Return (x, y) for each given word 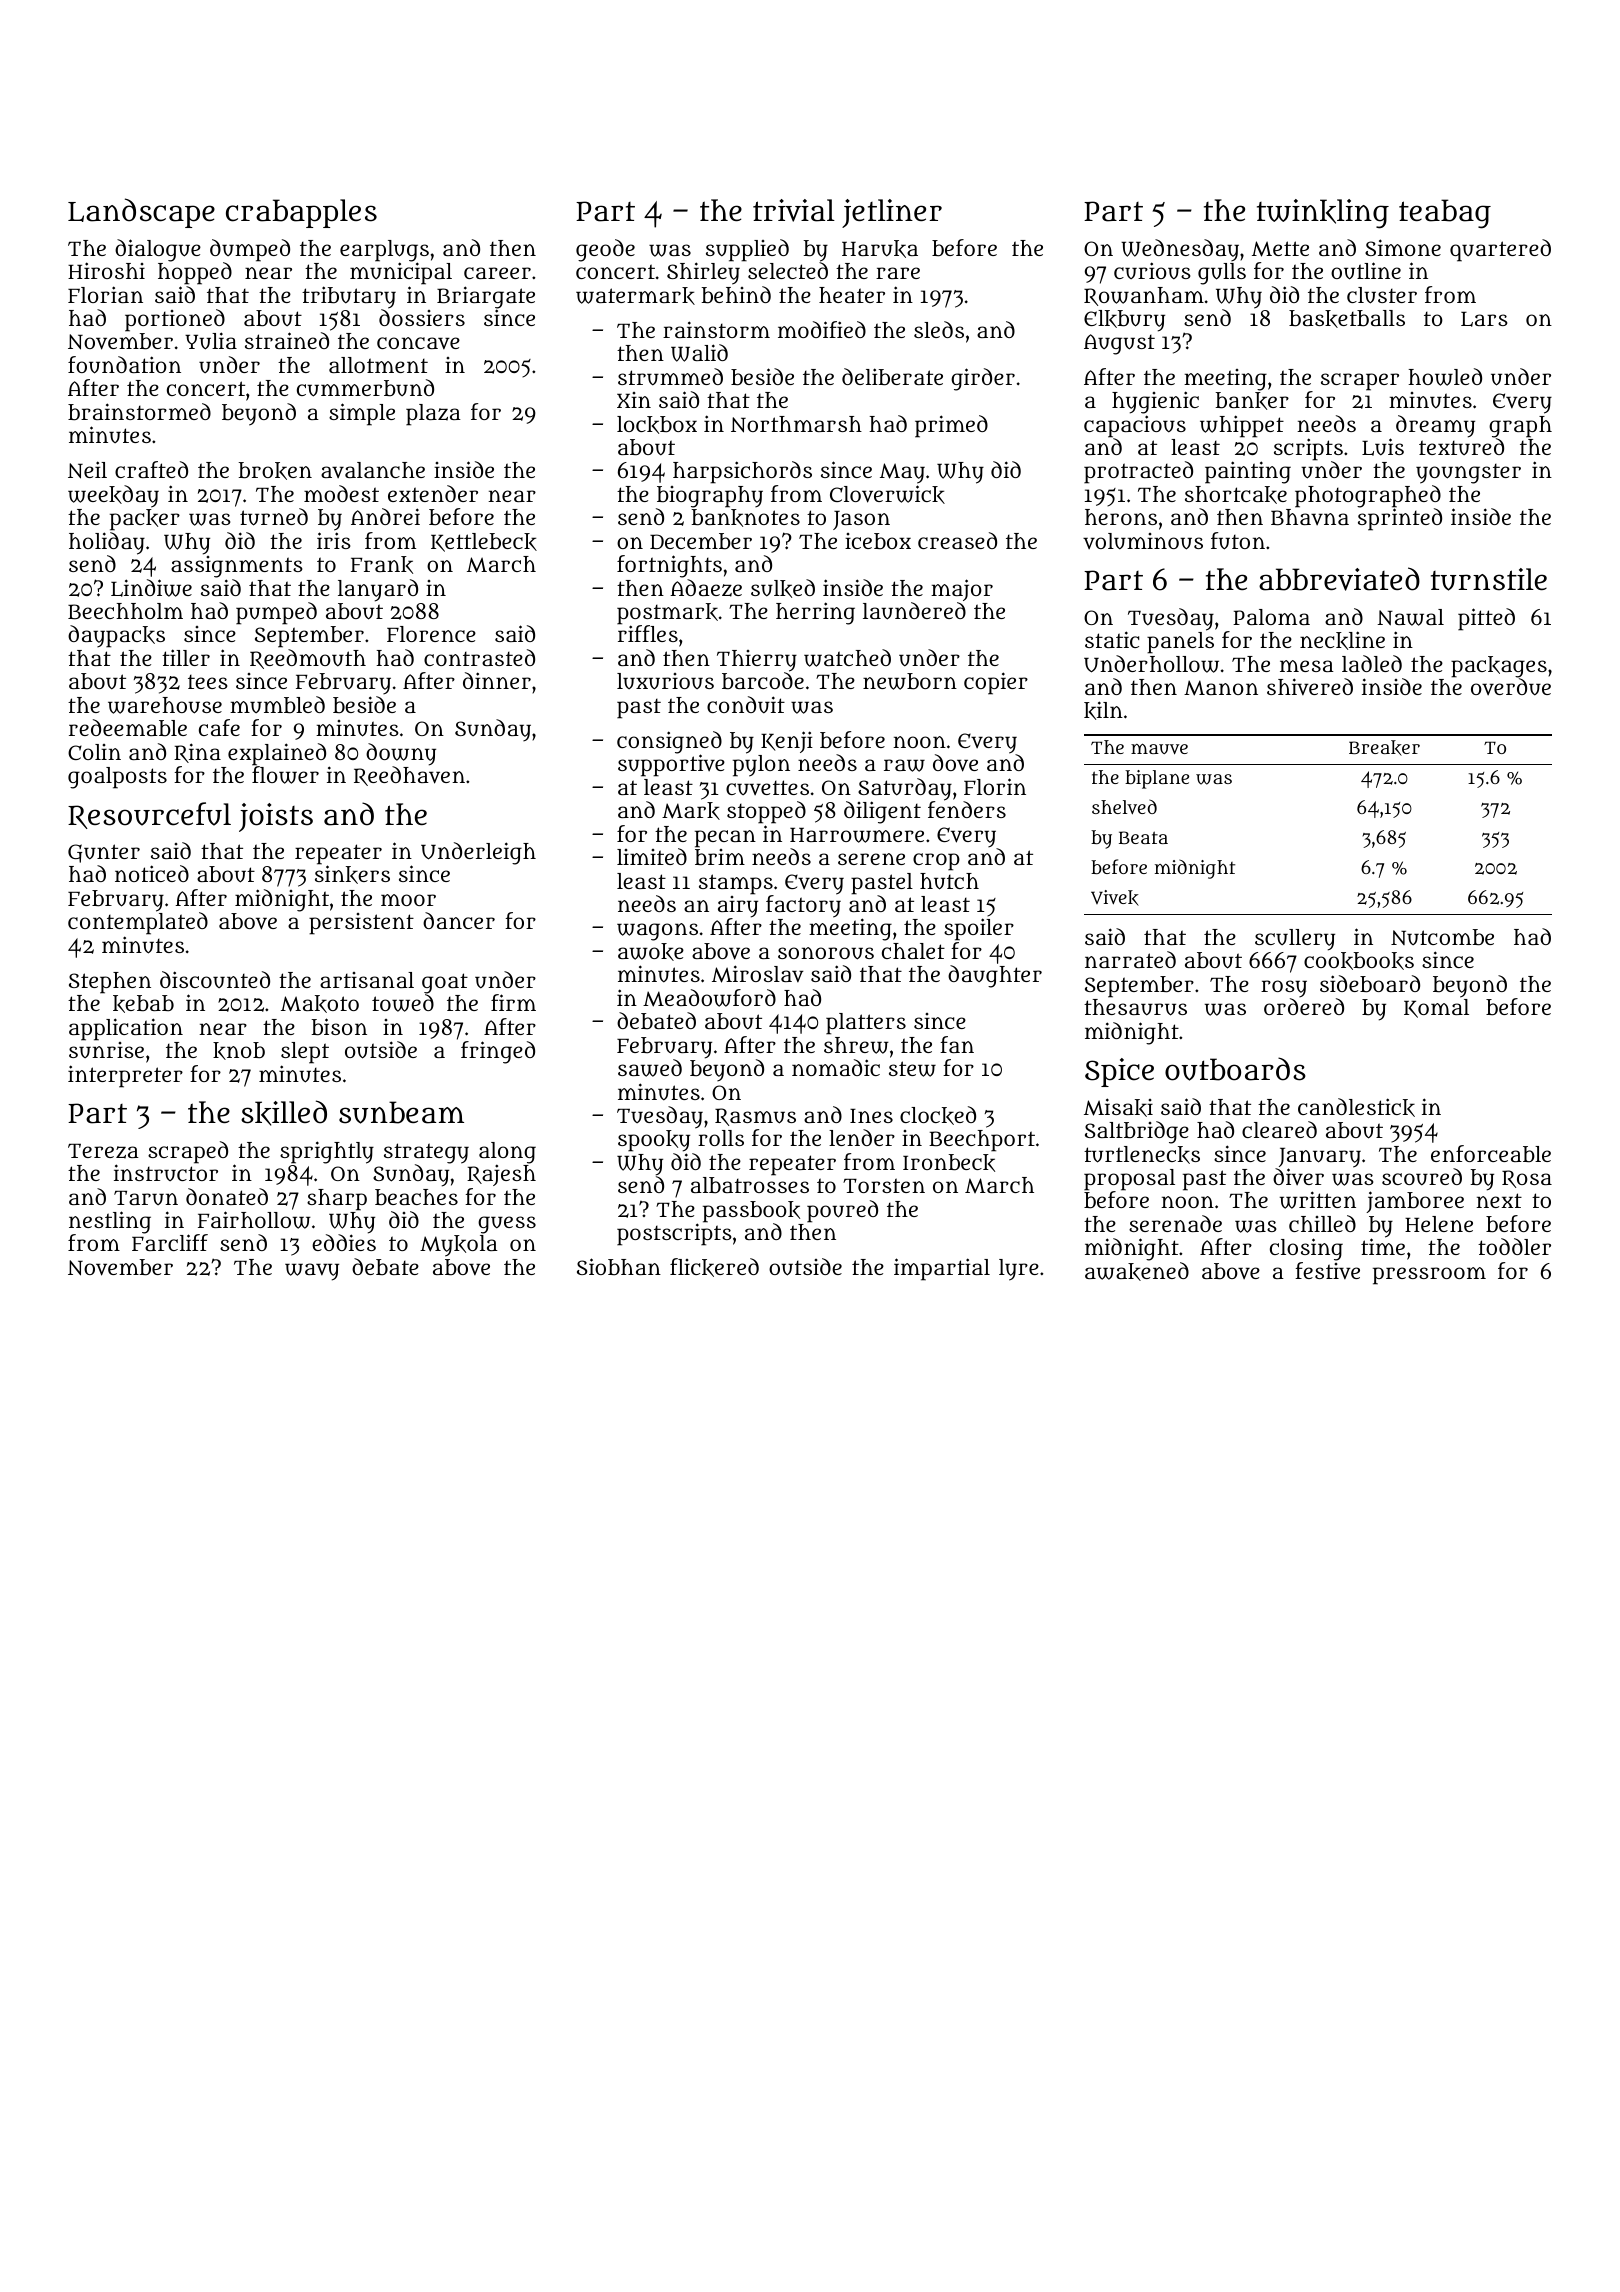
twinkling (1323, 214)
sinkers (352, 875)
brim (720, 857)
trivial (794, 210)
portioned (175, 321)
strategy (426, 1153)
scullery (1295, 940)
